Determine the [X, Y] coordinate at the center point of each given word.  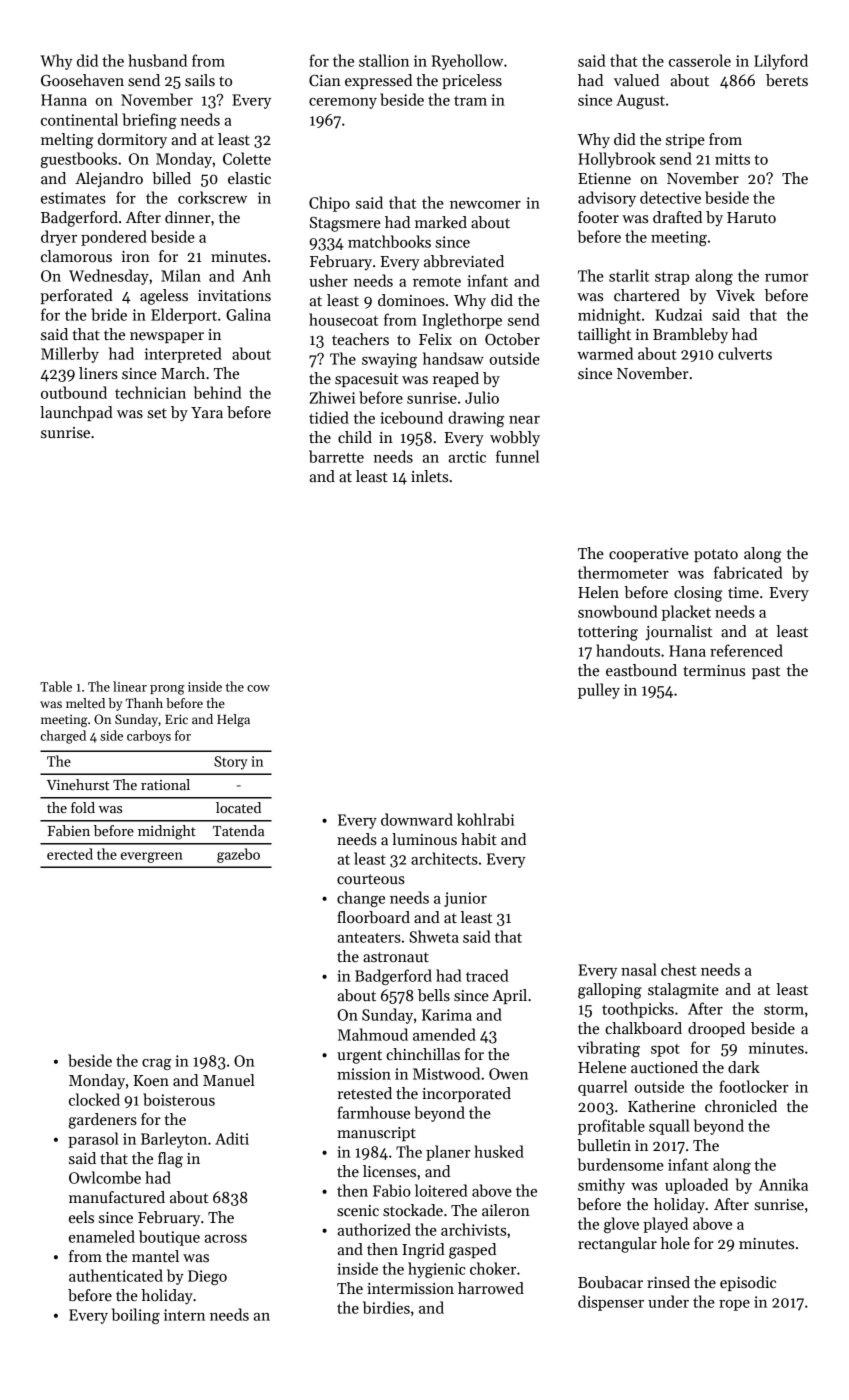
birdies [386, 1307]
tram [470, 101]
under [668, 1301]
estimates [73, 198]
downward [417, 819]
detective [670, 197]
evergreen [152, 857]
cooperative [649, 555]
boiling [136, 1316]
